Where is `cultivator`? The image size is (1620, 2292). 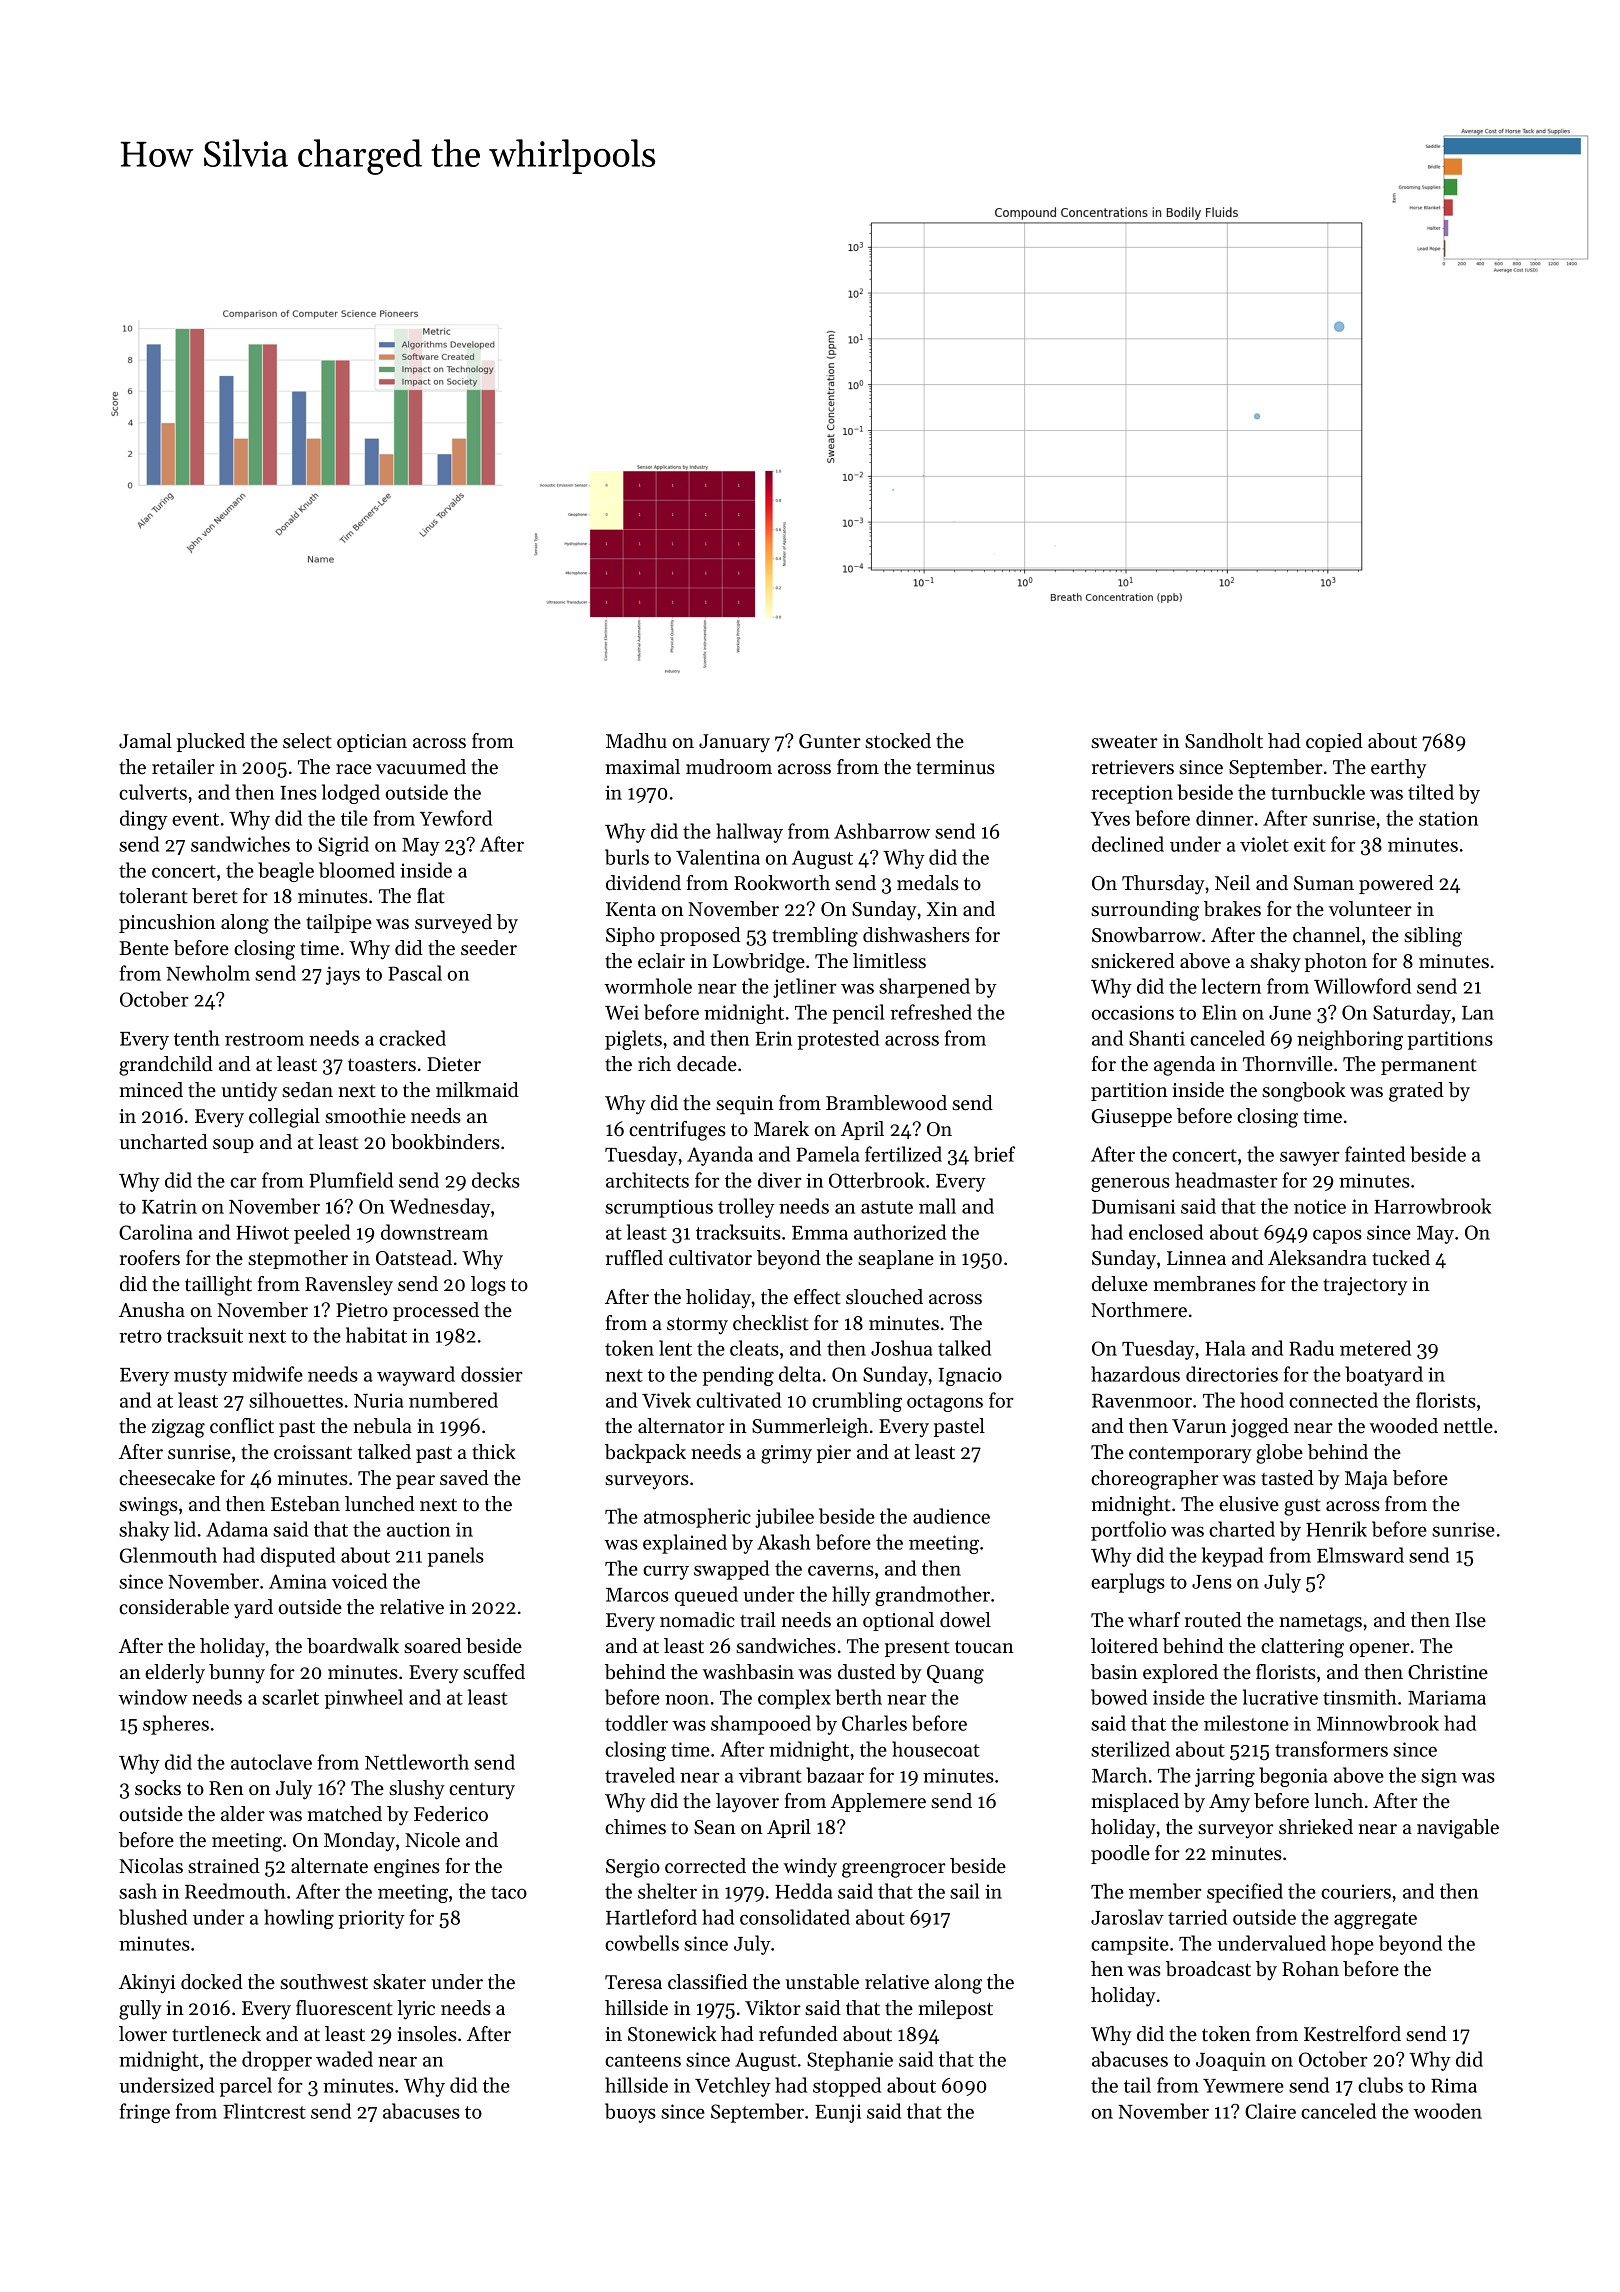
cultivator is located at coordinates (710, 1258).
